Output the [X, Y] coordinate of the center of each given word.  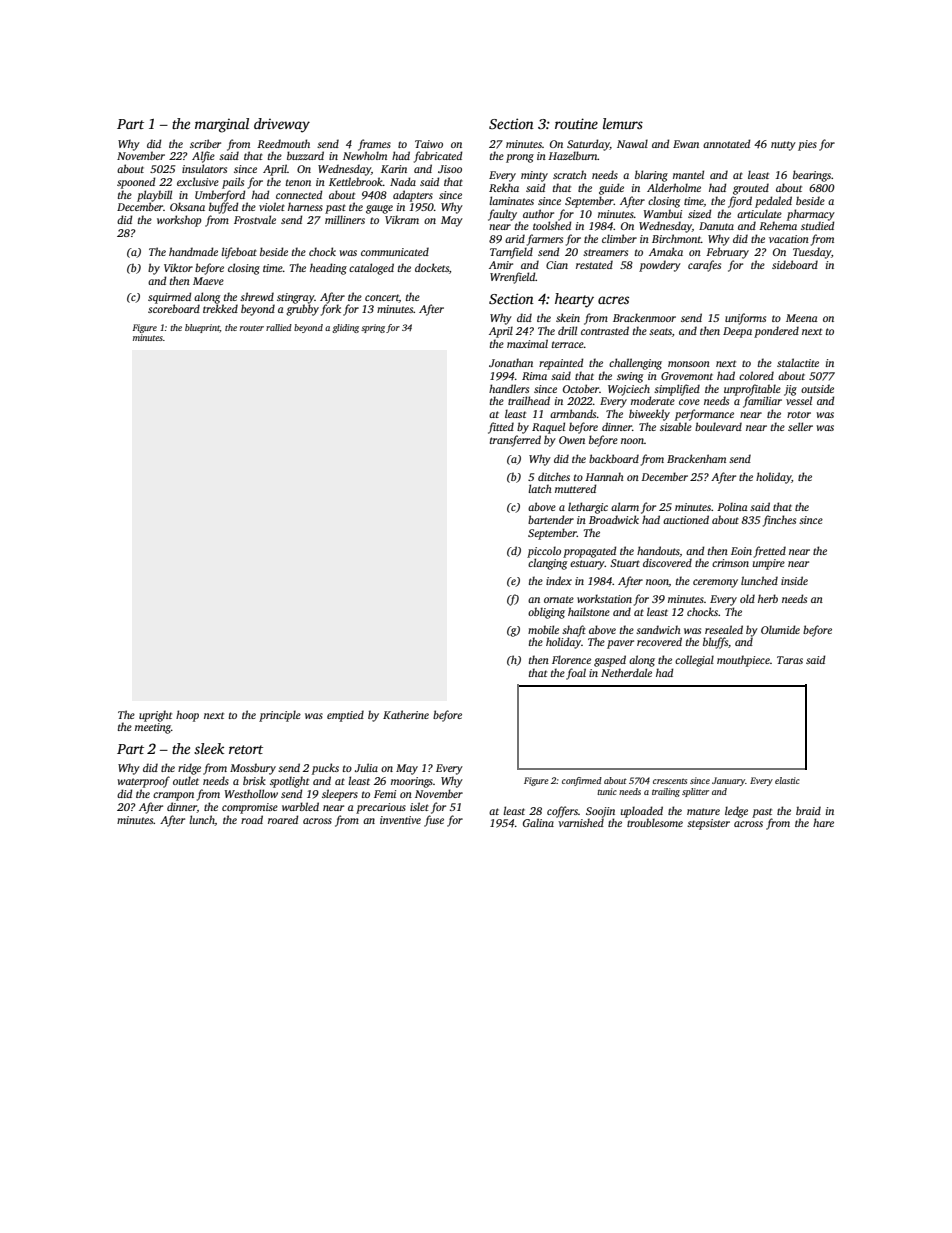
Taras [790, 660]
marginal [222, 125]
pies [807, 145]
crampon [173, 796]
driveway [282, 125]
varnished [581, 822]
